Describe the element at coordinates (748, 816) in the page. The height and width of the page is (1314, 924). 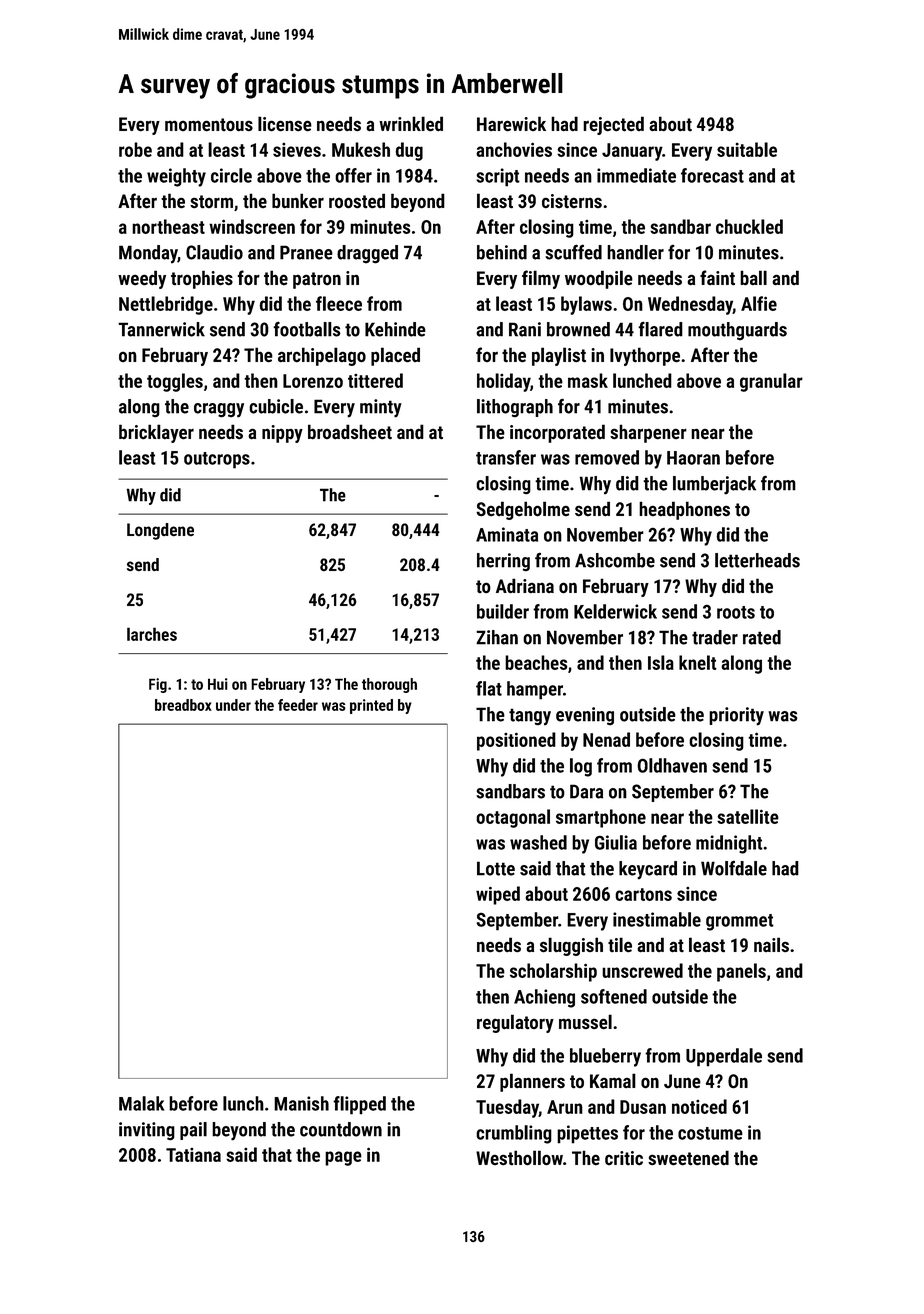
I see `satellite` at that location.
